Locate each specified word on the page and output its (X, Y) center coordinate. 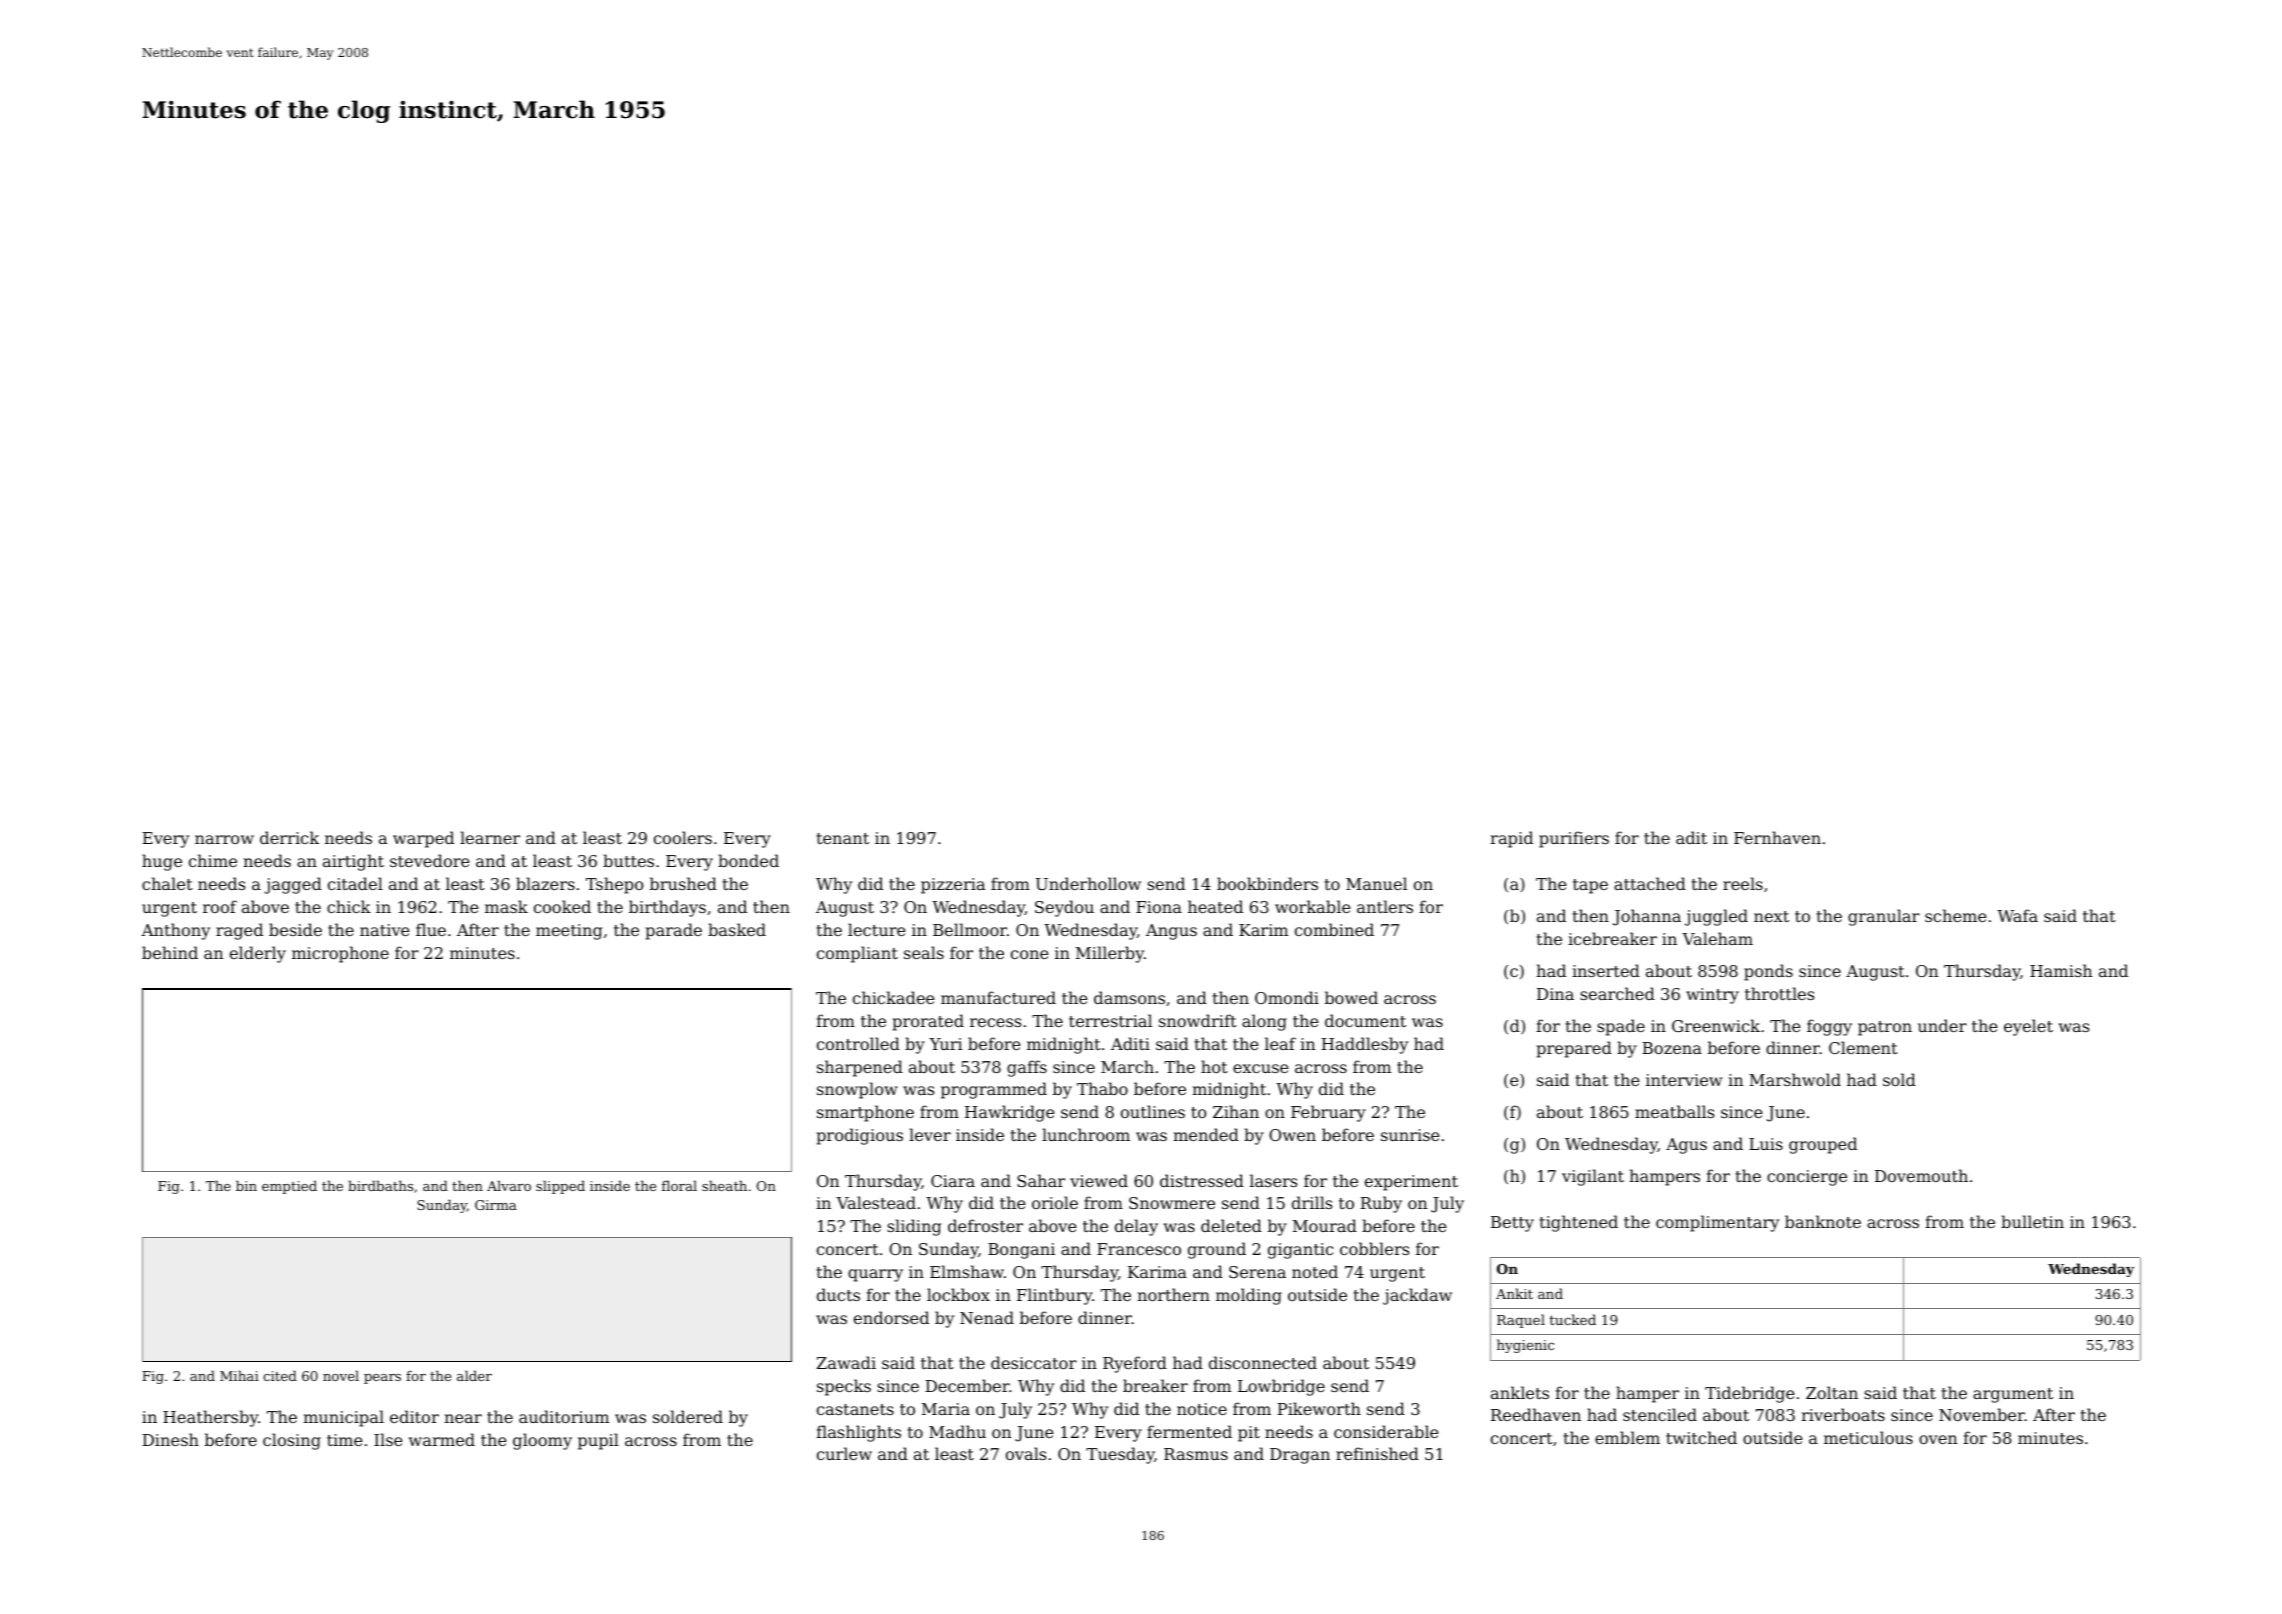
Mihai (239, 1375)
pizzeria (953, 886)
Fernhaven (1777, 837)
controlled (858, 1043)
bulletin (2032, 1221)
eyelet (2028, 1027)
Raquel (1521, 1321)
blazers (545, 883)
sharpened (860, 1068)
